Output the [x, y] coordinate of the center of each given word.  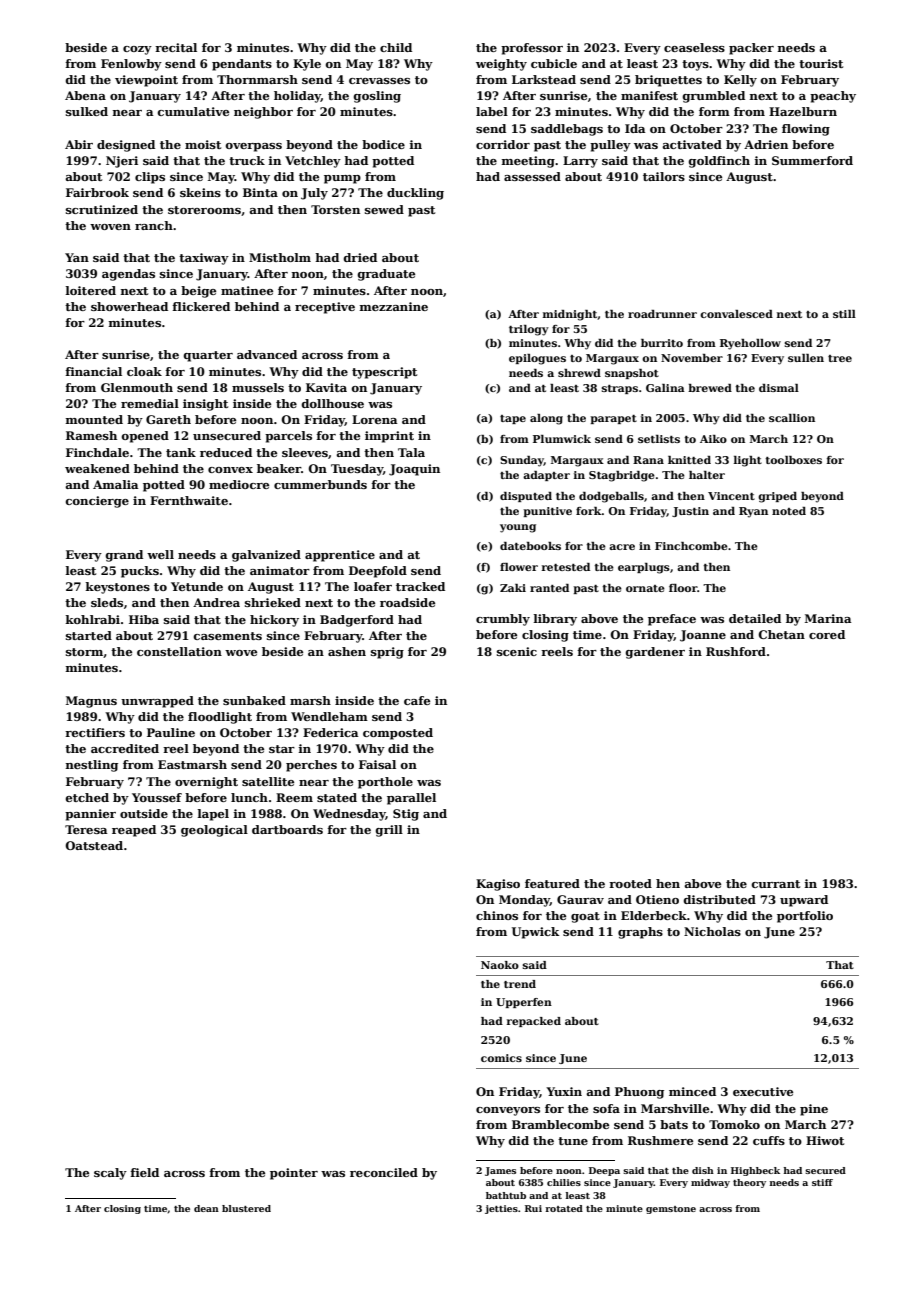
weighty [501, 65]
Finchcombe [691, 546]
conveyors [508, 1111]
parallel [411, 799]
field [144, 1172]
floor [683, 588]
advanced [267, 354]
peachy [833, 97]
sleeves [305, 452]
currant [776, 884]
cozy [137, 50]
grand [124, 556]
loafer [373, 586]
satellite [268, 781]
